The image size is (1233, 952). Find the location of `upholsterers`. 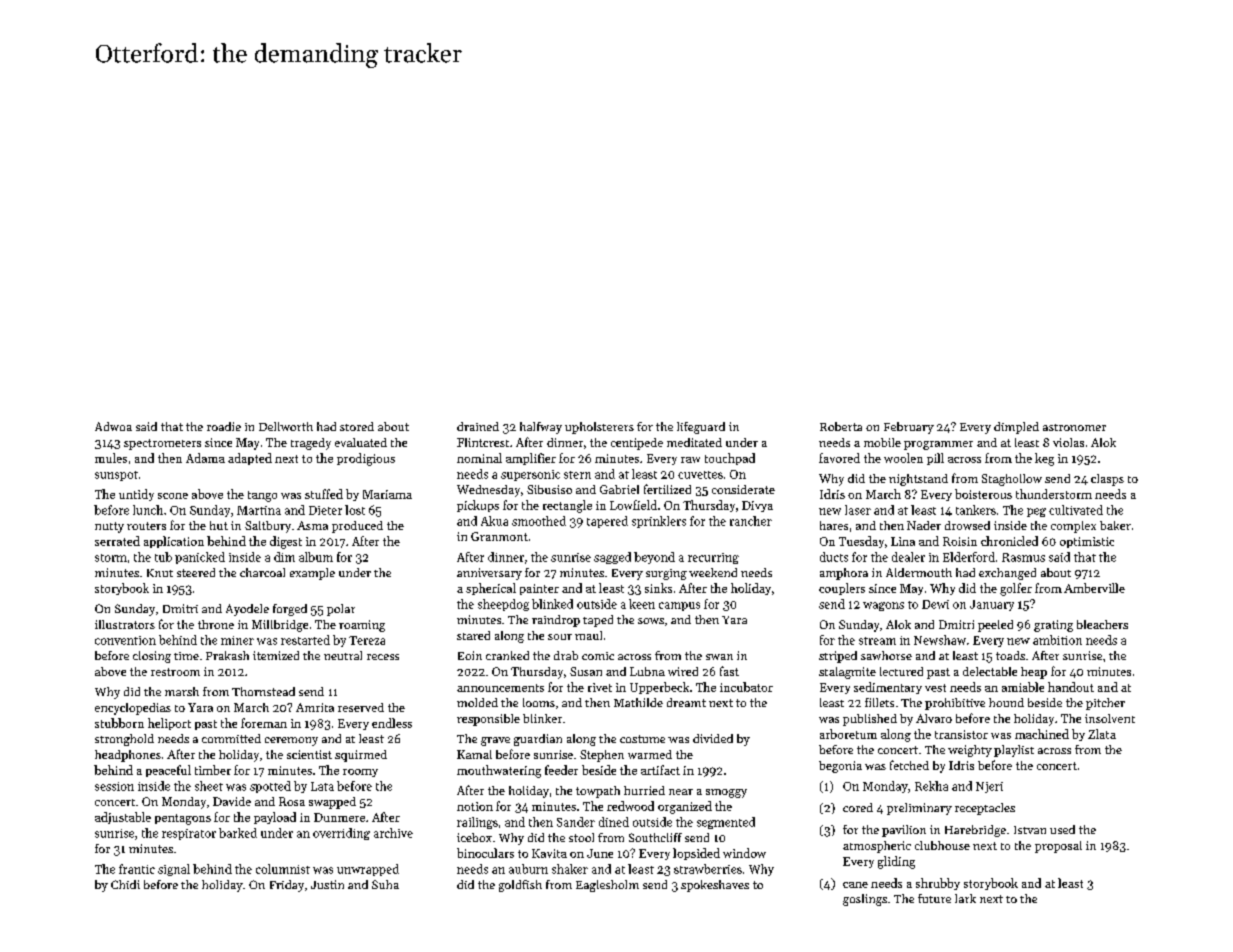

upholsterers is located at coordinates (599, 428).
